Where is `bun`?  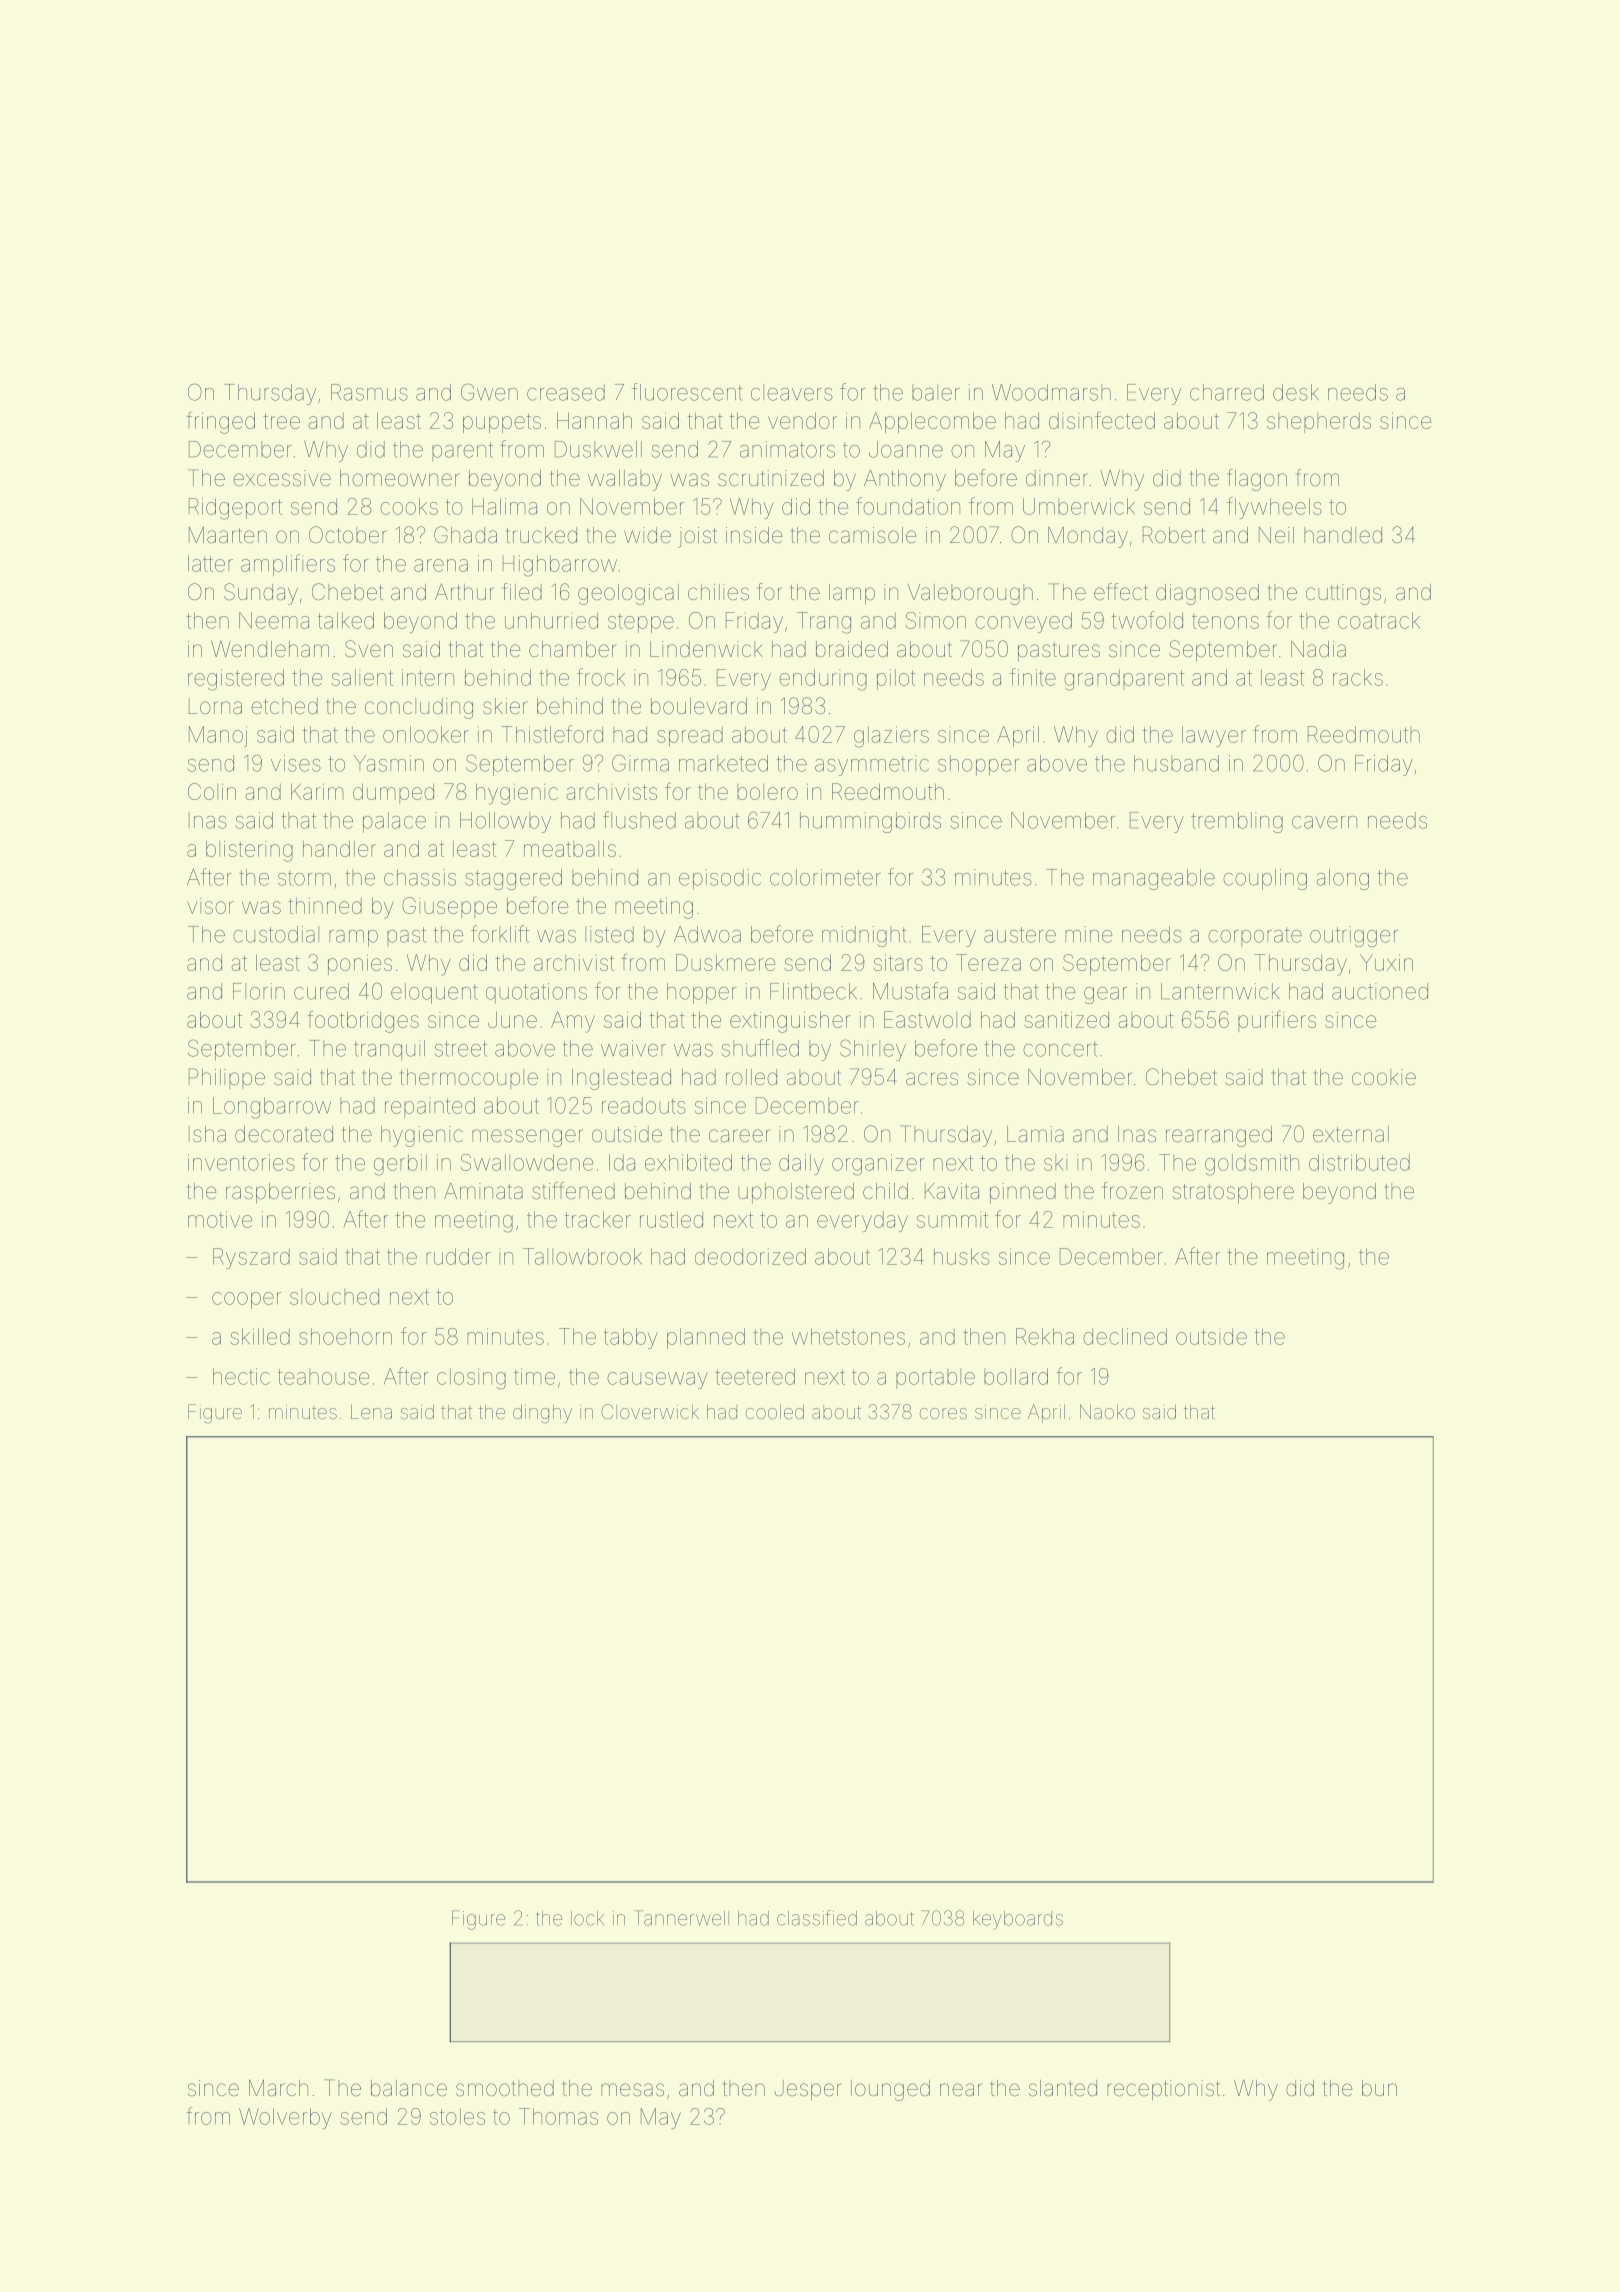
bun is located at coordinates (1379, 2088).
